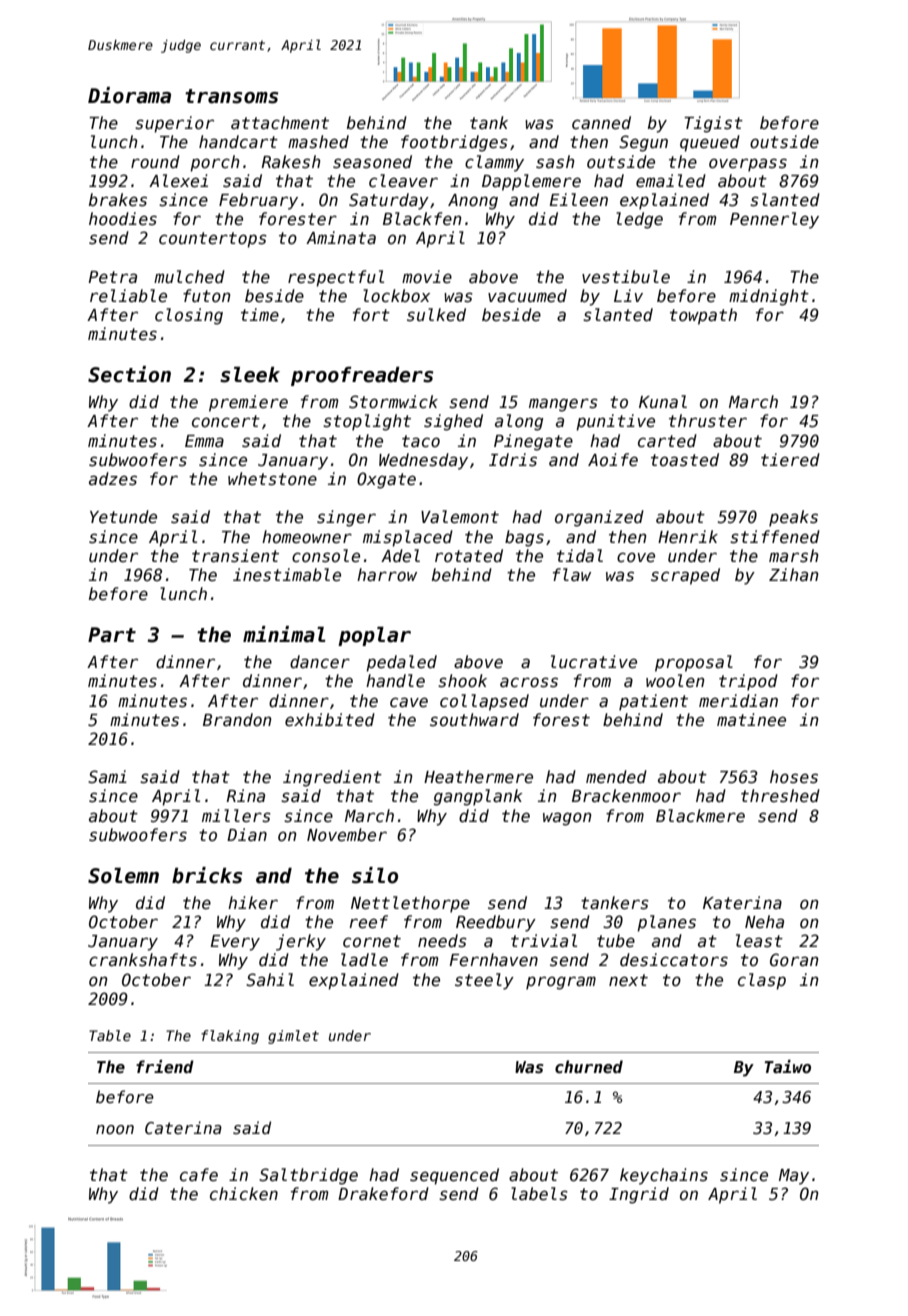 This image has width=908, height=1316. Describe the element at coordinates (422, 219) in the image. I see `Blackfen` at that location.
